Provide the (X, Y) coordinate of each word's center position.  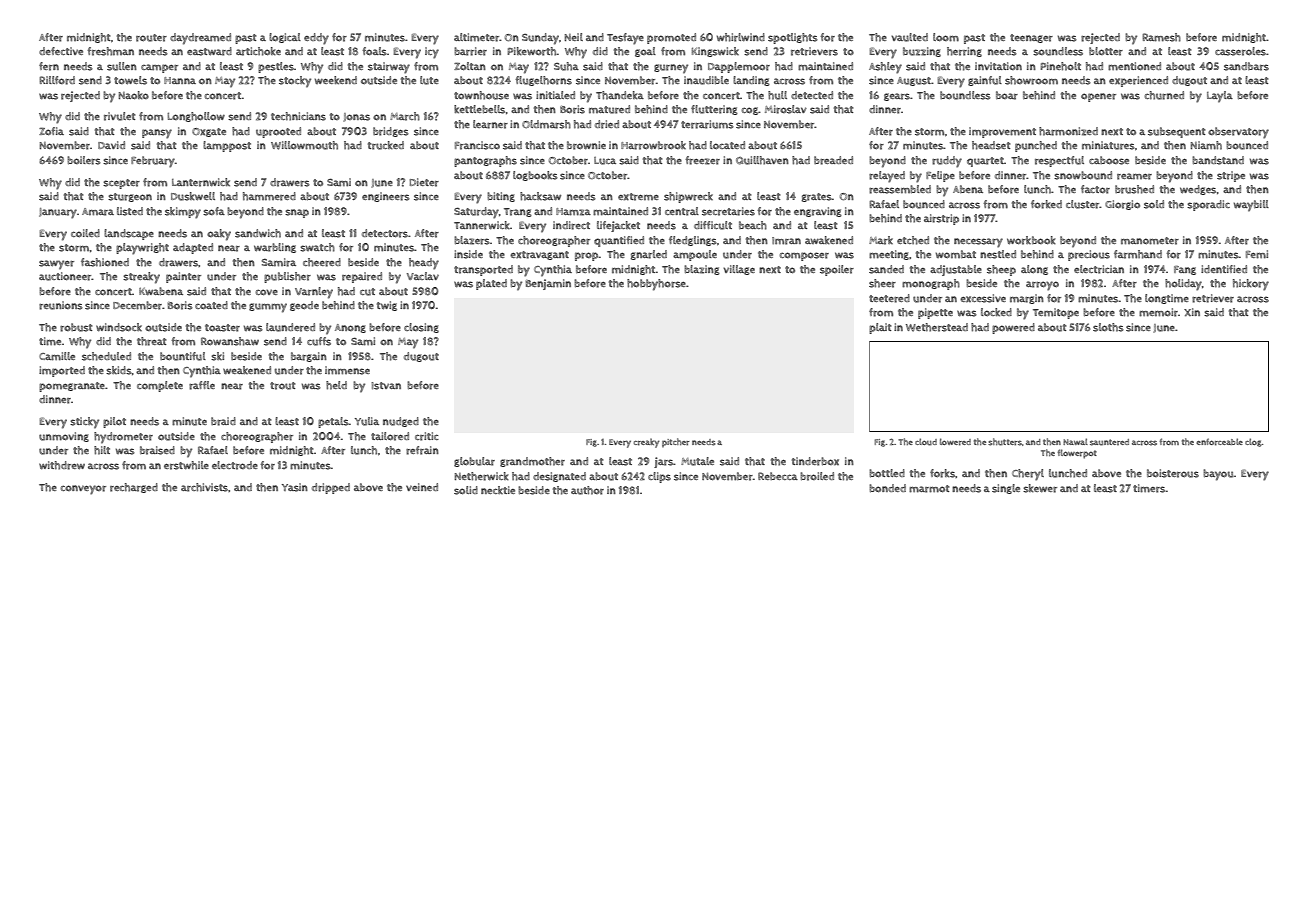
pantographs (485, 161)
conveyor (83, 490)
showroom (1031, 80)
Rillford (57, 80)
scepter (121, 184)
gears (897, 97)
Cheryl (1028, 475)
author (587, 490)
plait (880, 328)
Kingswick (715, 52)
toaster (222, 328)
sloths (1108, 327)
